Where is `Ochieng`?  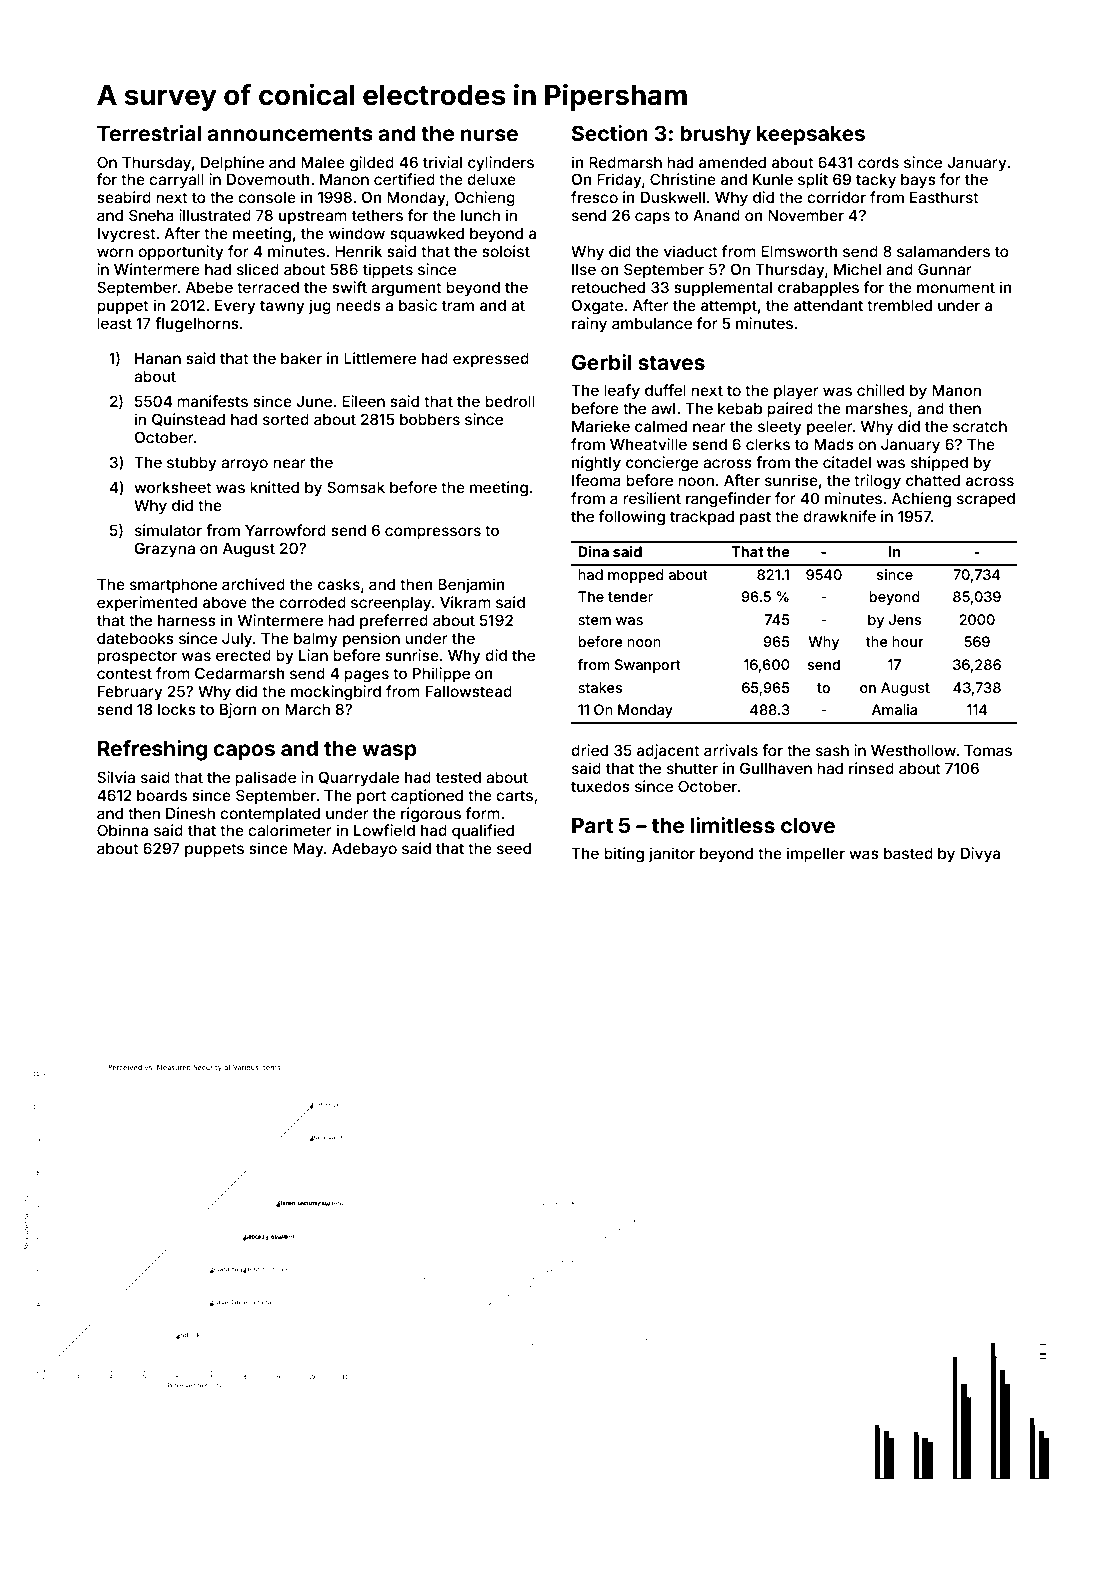 Ochieng is located at coordinates (485, 199).
